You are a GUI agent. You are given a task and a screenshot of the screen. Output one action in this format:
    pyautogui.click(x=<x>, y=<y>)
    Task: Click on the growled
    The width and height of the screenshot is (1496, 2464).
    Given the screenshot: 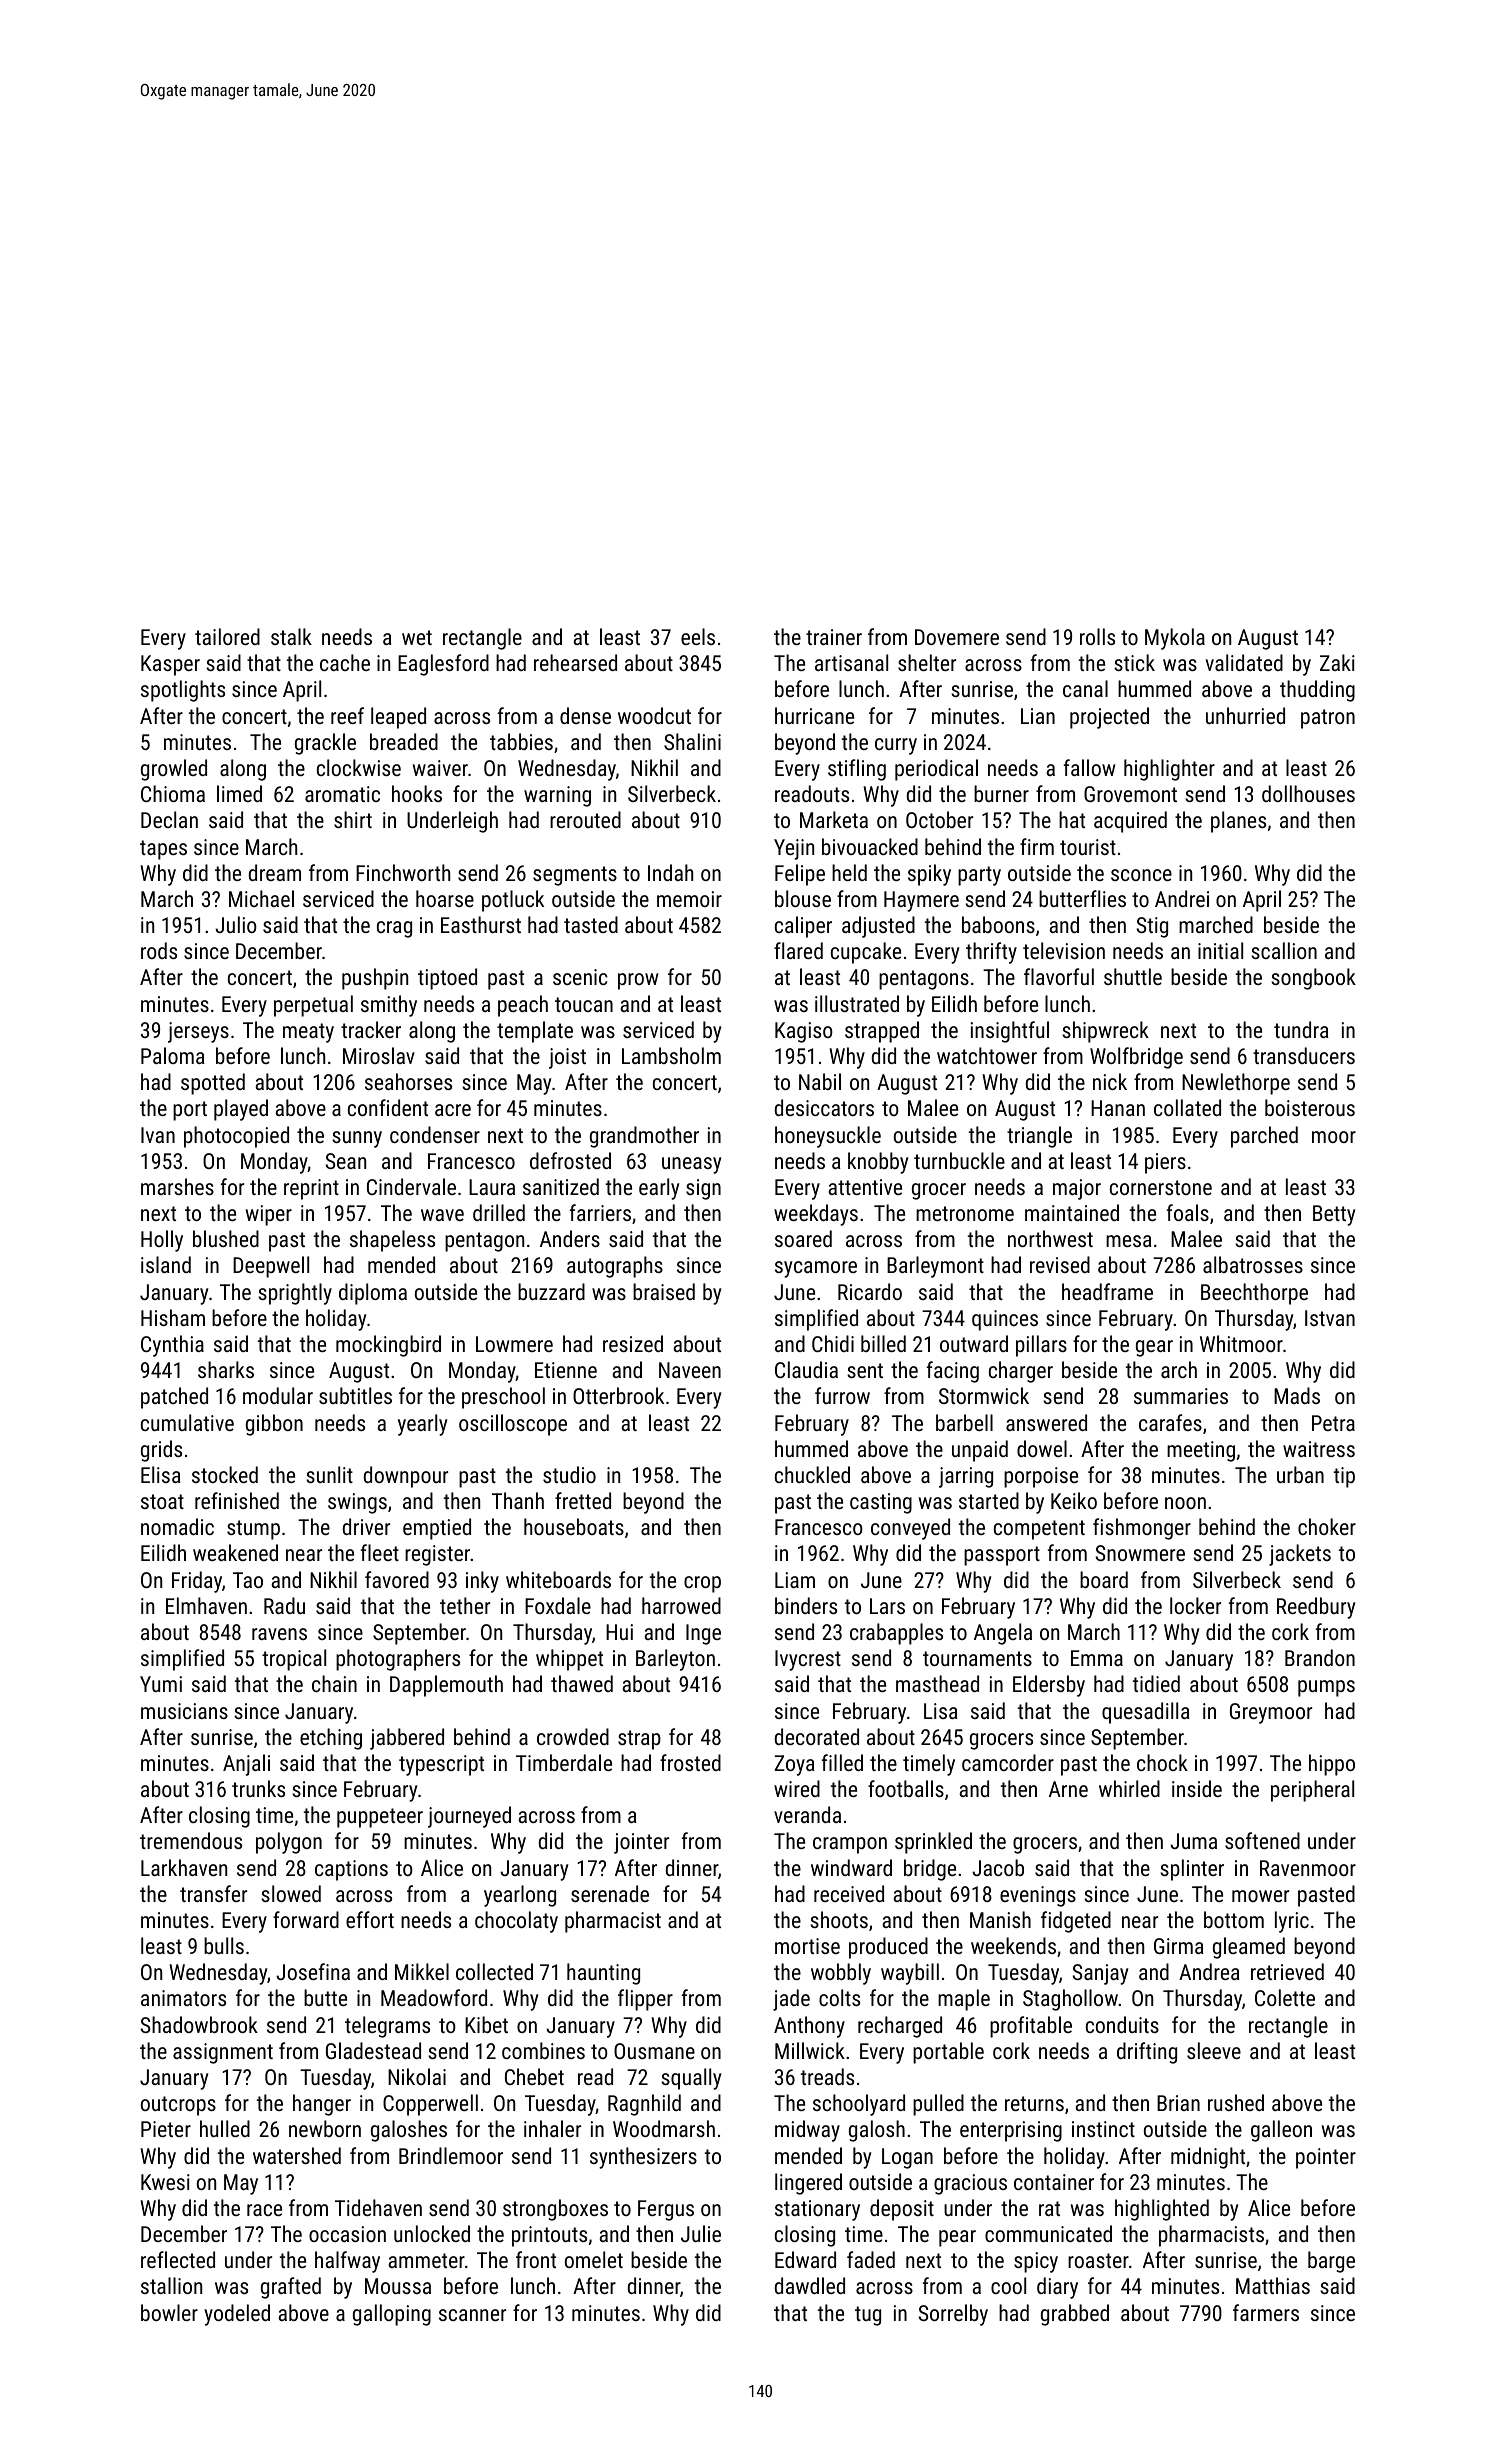 What is the action you would take?
    pyautogui.click(x=174, y=770)
